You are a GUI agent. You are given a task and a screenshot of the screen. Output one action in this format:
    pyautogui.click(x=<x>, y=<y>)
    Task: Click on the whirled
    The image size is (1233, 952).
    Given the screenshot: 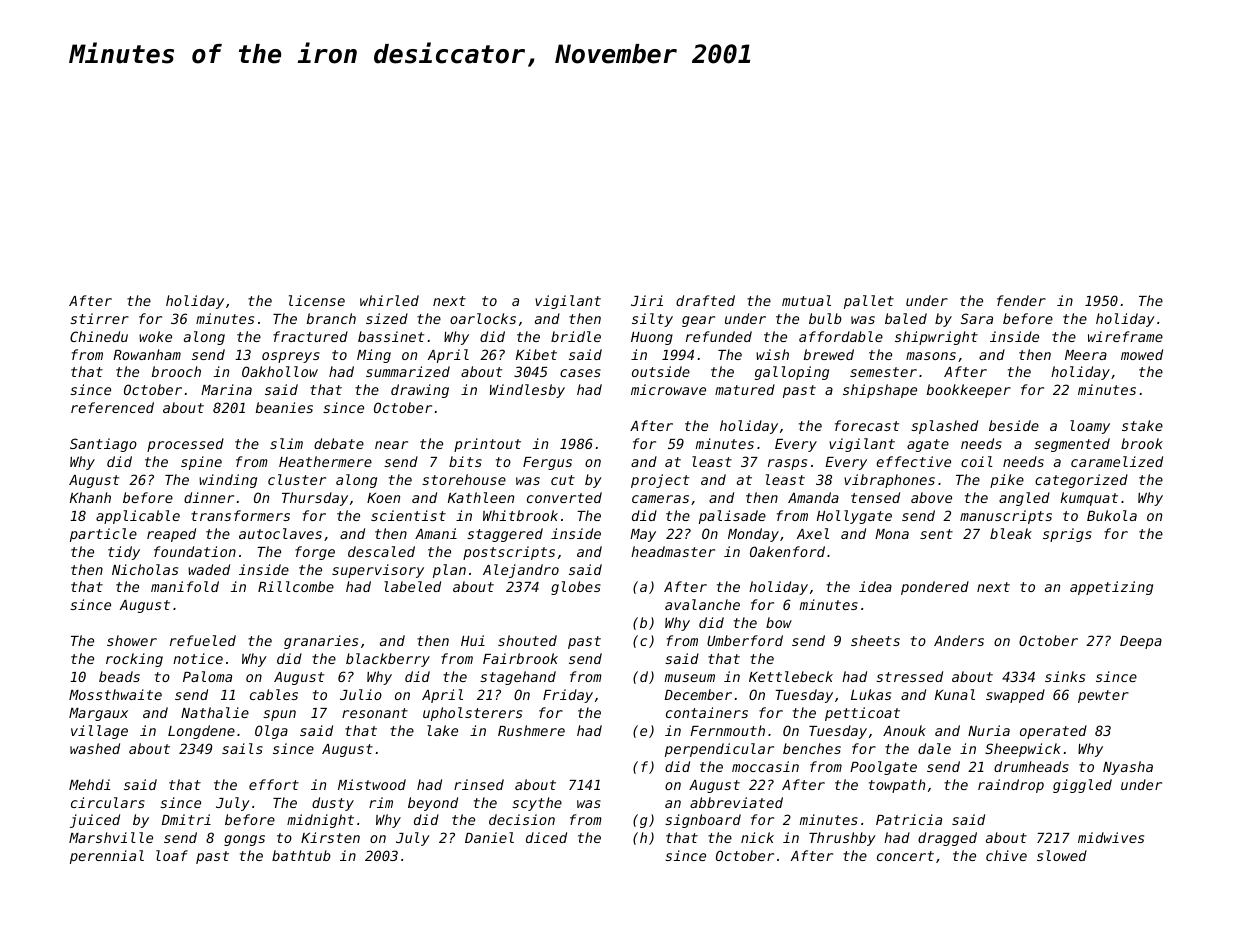 What is the action you would take?
    pyautogui.click(x=389, y=300)
